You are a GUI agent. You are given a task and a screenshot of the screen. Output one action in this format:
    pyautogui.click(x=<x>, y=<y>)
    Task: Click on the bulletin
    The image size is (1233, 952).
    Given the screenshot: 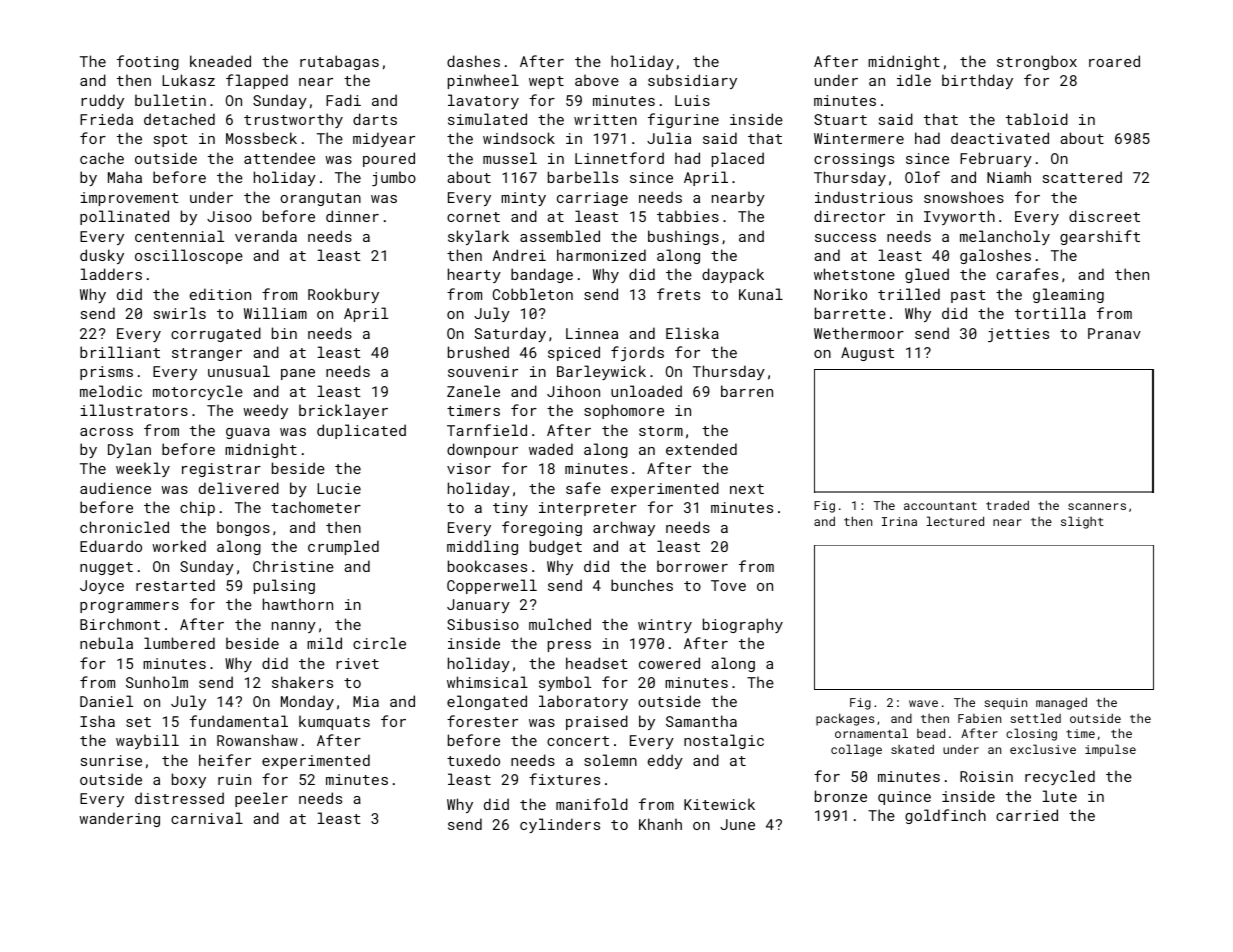 What is the action you would take?
    pyautogui.click(x=170, y=100)
